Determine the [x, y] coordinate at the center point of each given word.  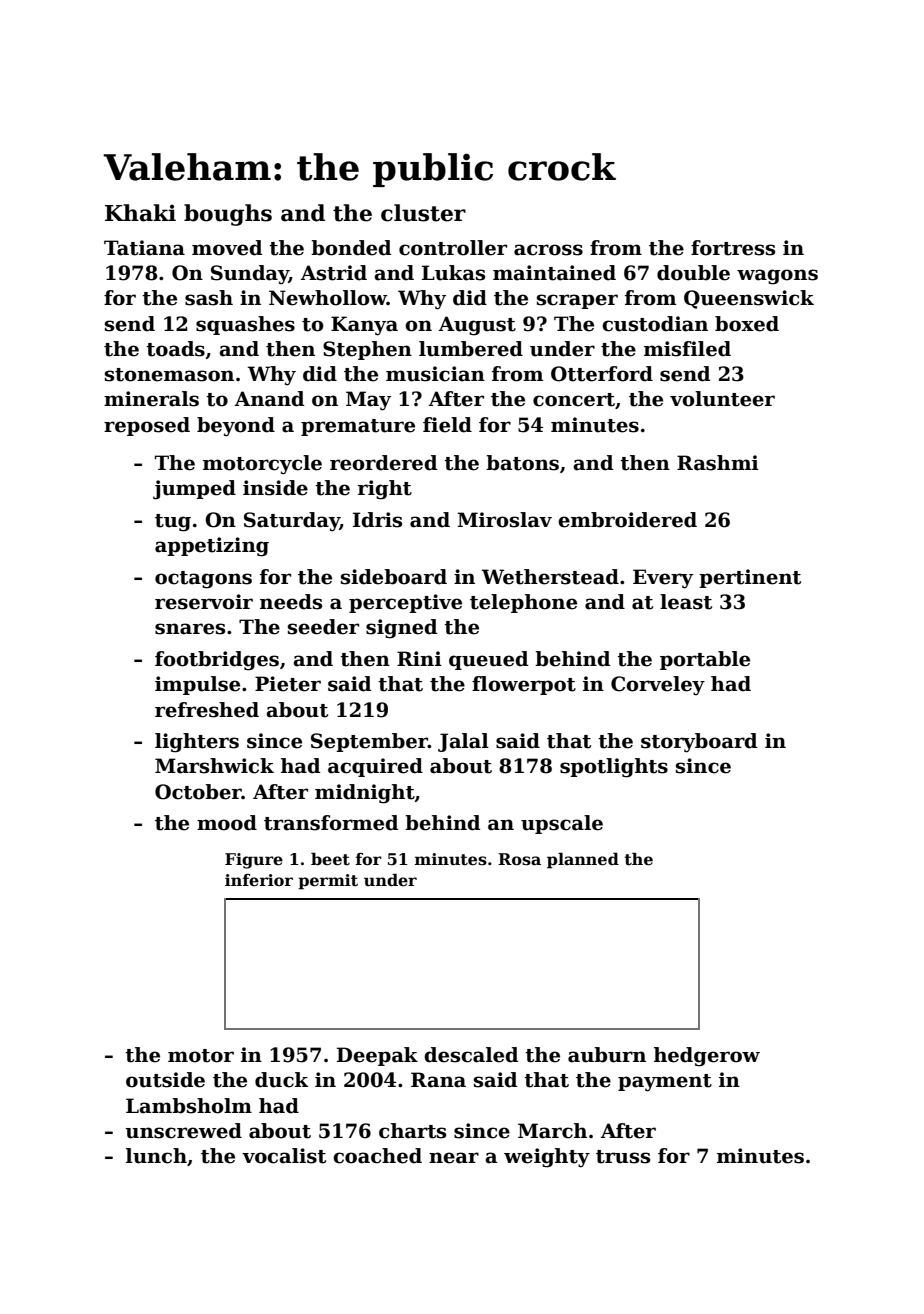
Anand [269, 399]
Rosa [519, 859]
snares [190, 629]
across [548, 250]
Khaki [140, 213]
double [693, 273]
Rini [419, 658]
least [686, 602]
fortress [733, 248]
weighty [547, 1158]
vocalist [284, 1156]
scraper [577, 301]
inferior [259, 880]
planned [583, 860]
